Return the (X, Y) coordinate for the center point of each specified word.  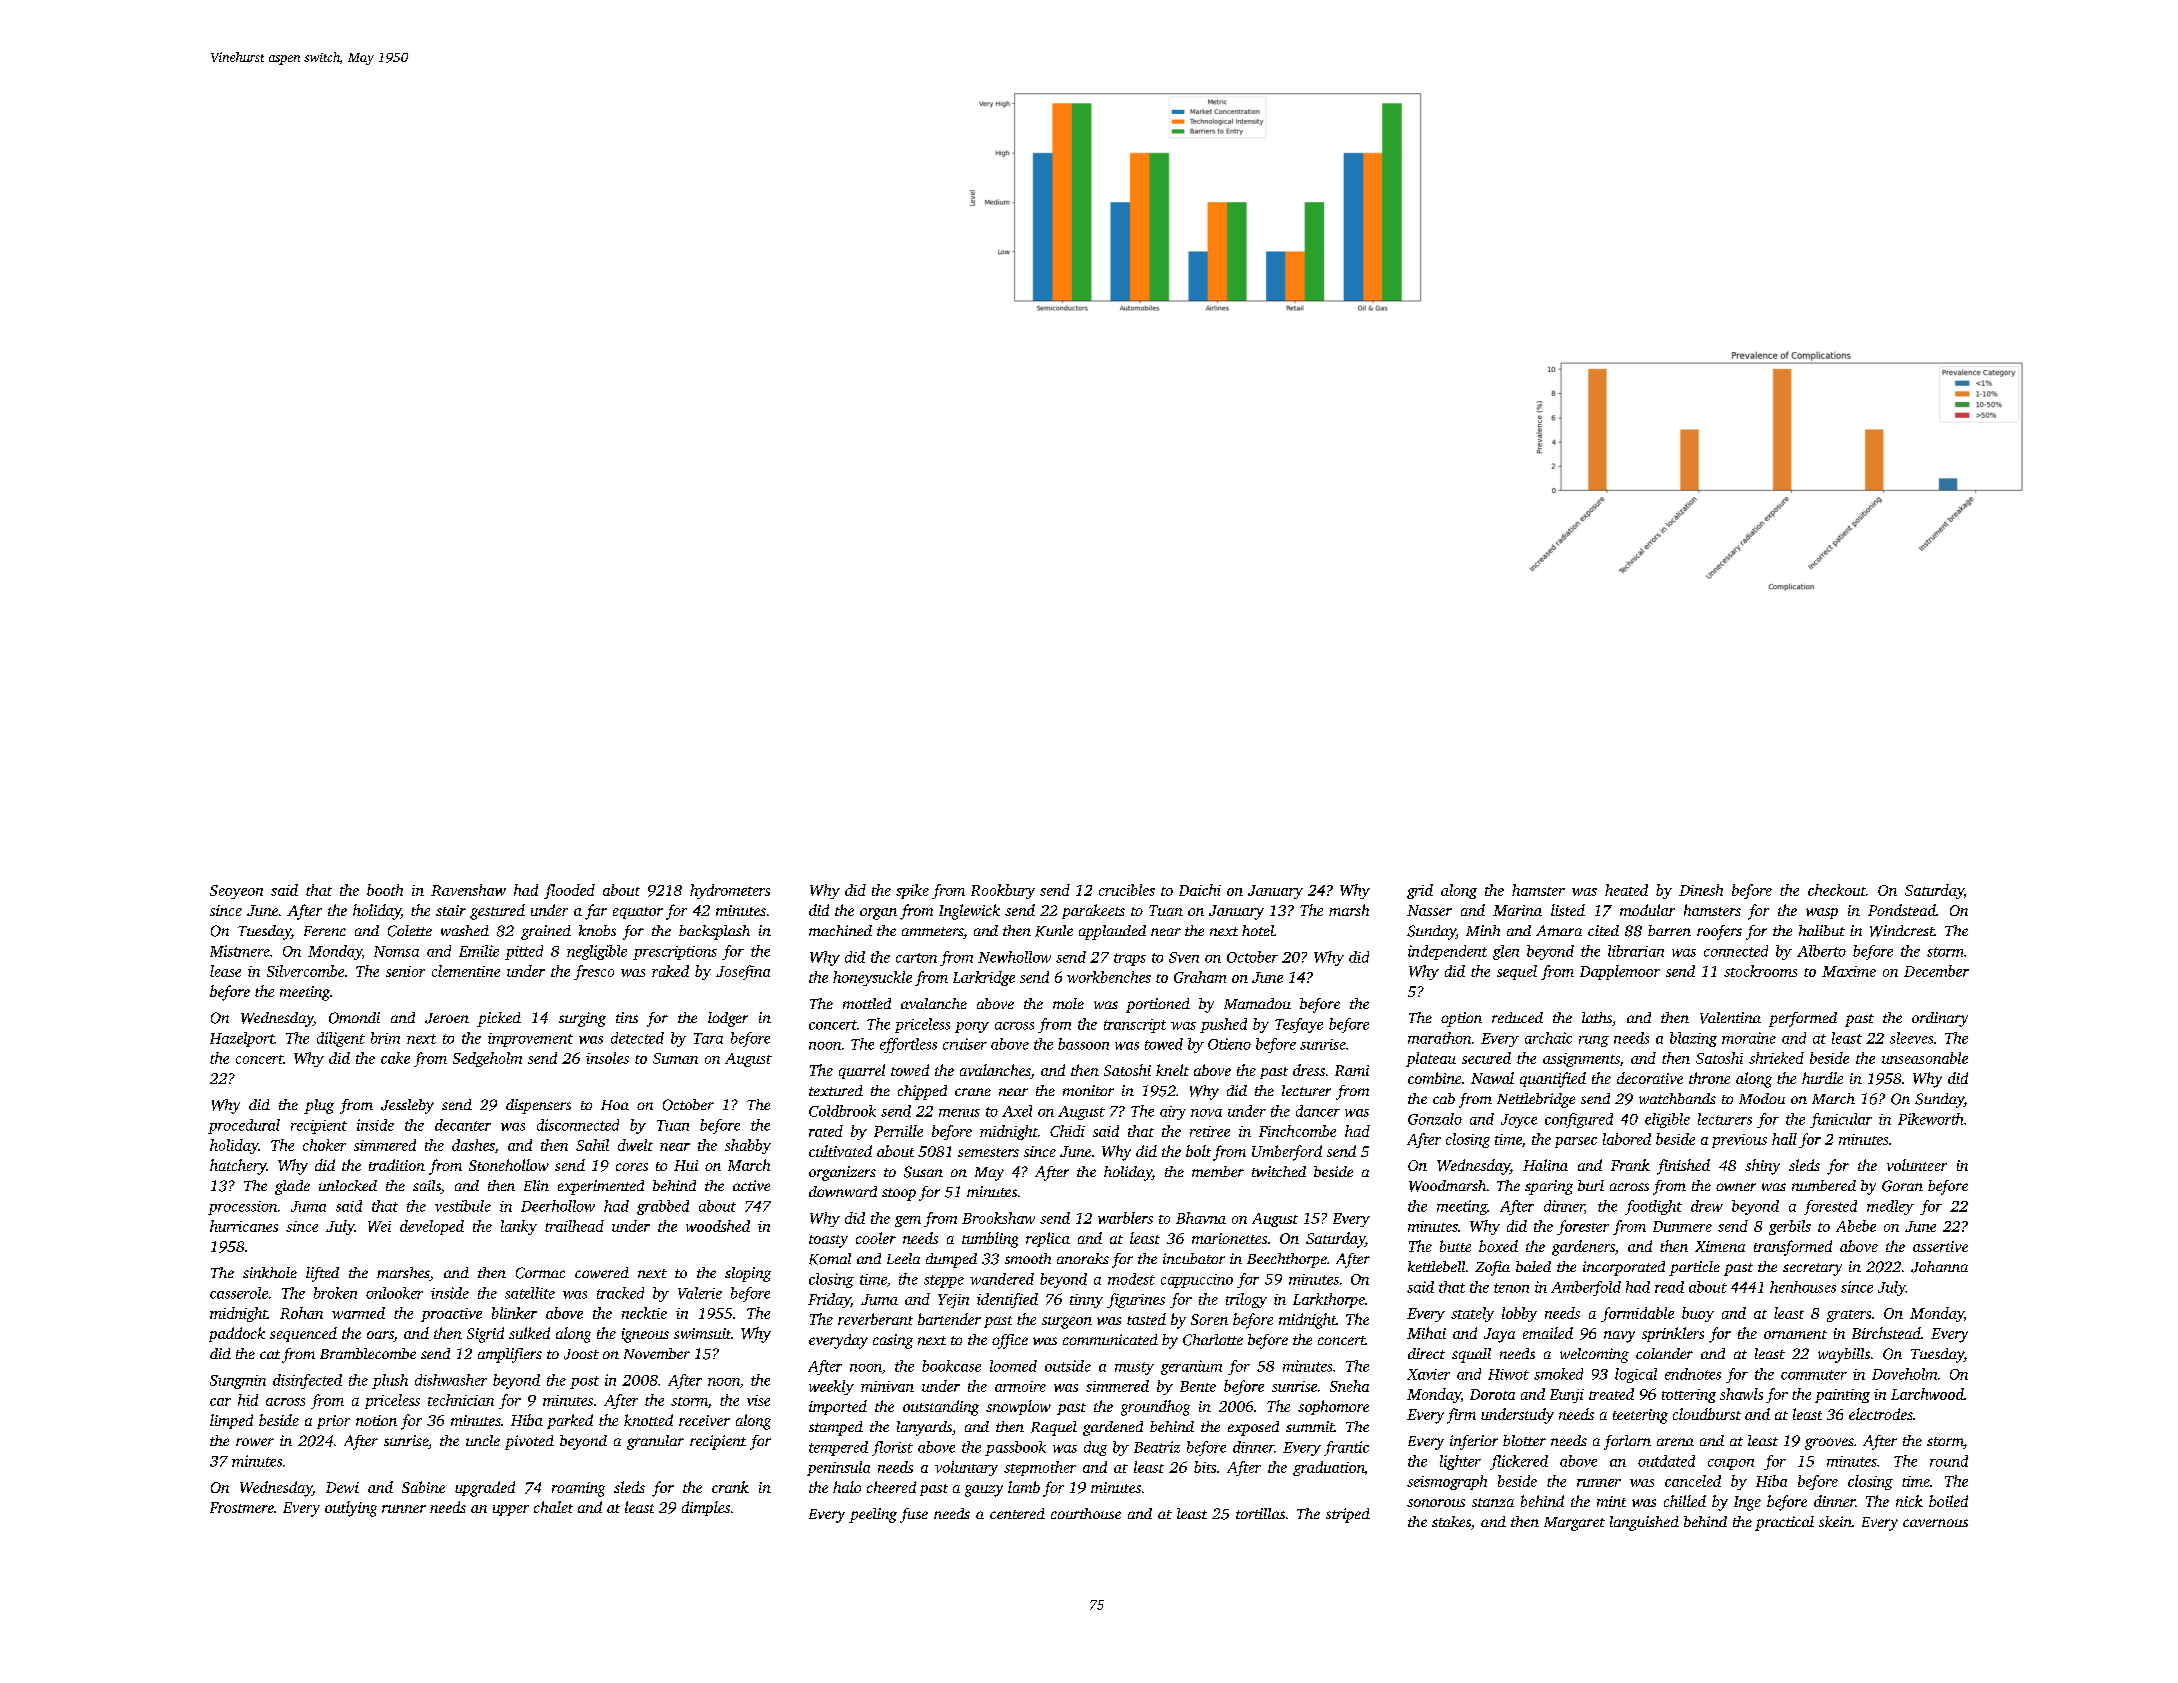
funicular (1841, 1120)
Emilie (479, 951)
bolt (1198, 1151)
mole (1068, 1003)
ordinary (1940, 1019)
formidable (1637, 1314)
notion (376, 1420)
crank (730, 1487)
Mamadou (1257, 1003)
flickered (1519, 1462)
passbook (1015, 1448)
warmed (358, 1313)
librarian (1636, 951)
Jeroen (447, 1018)
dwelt (635, 1145)
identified (1007, 1300)
